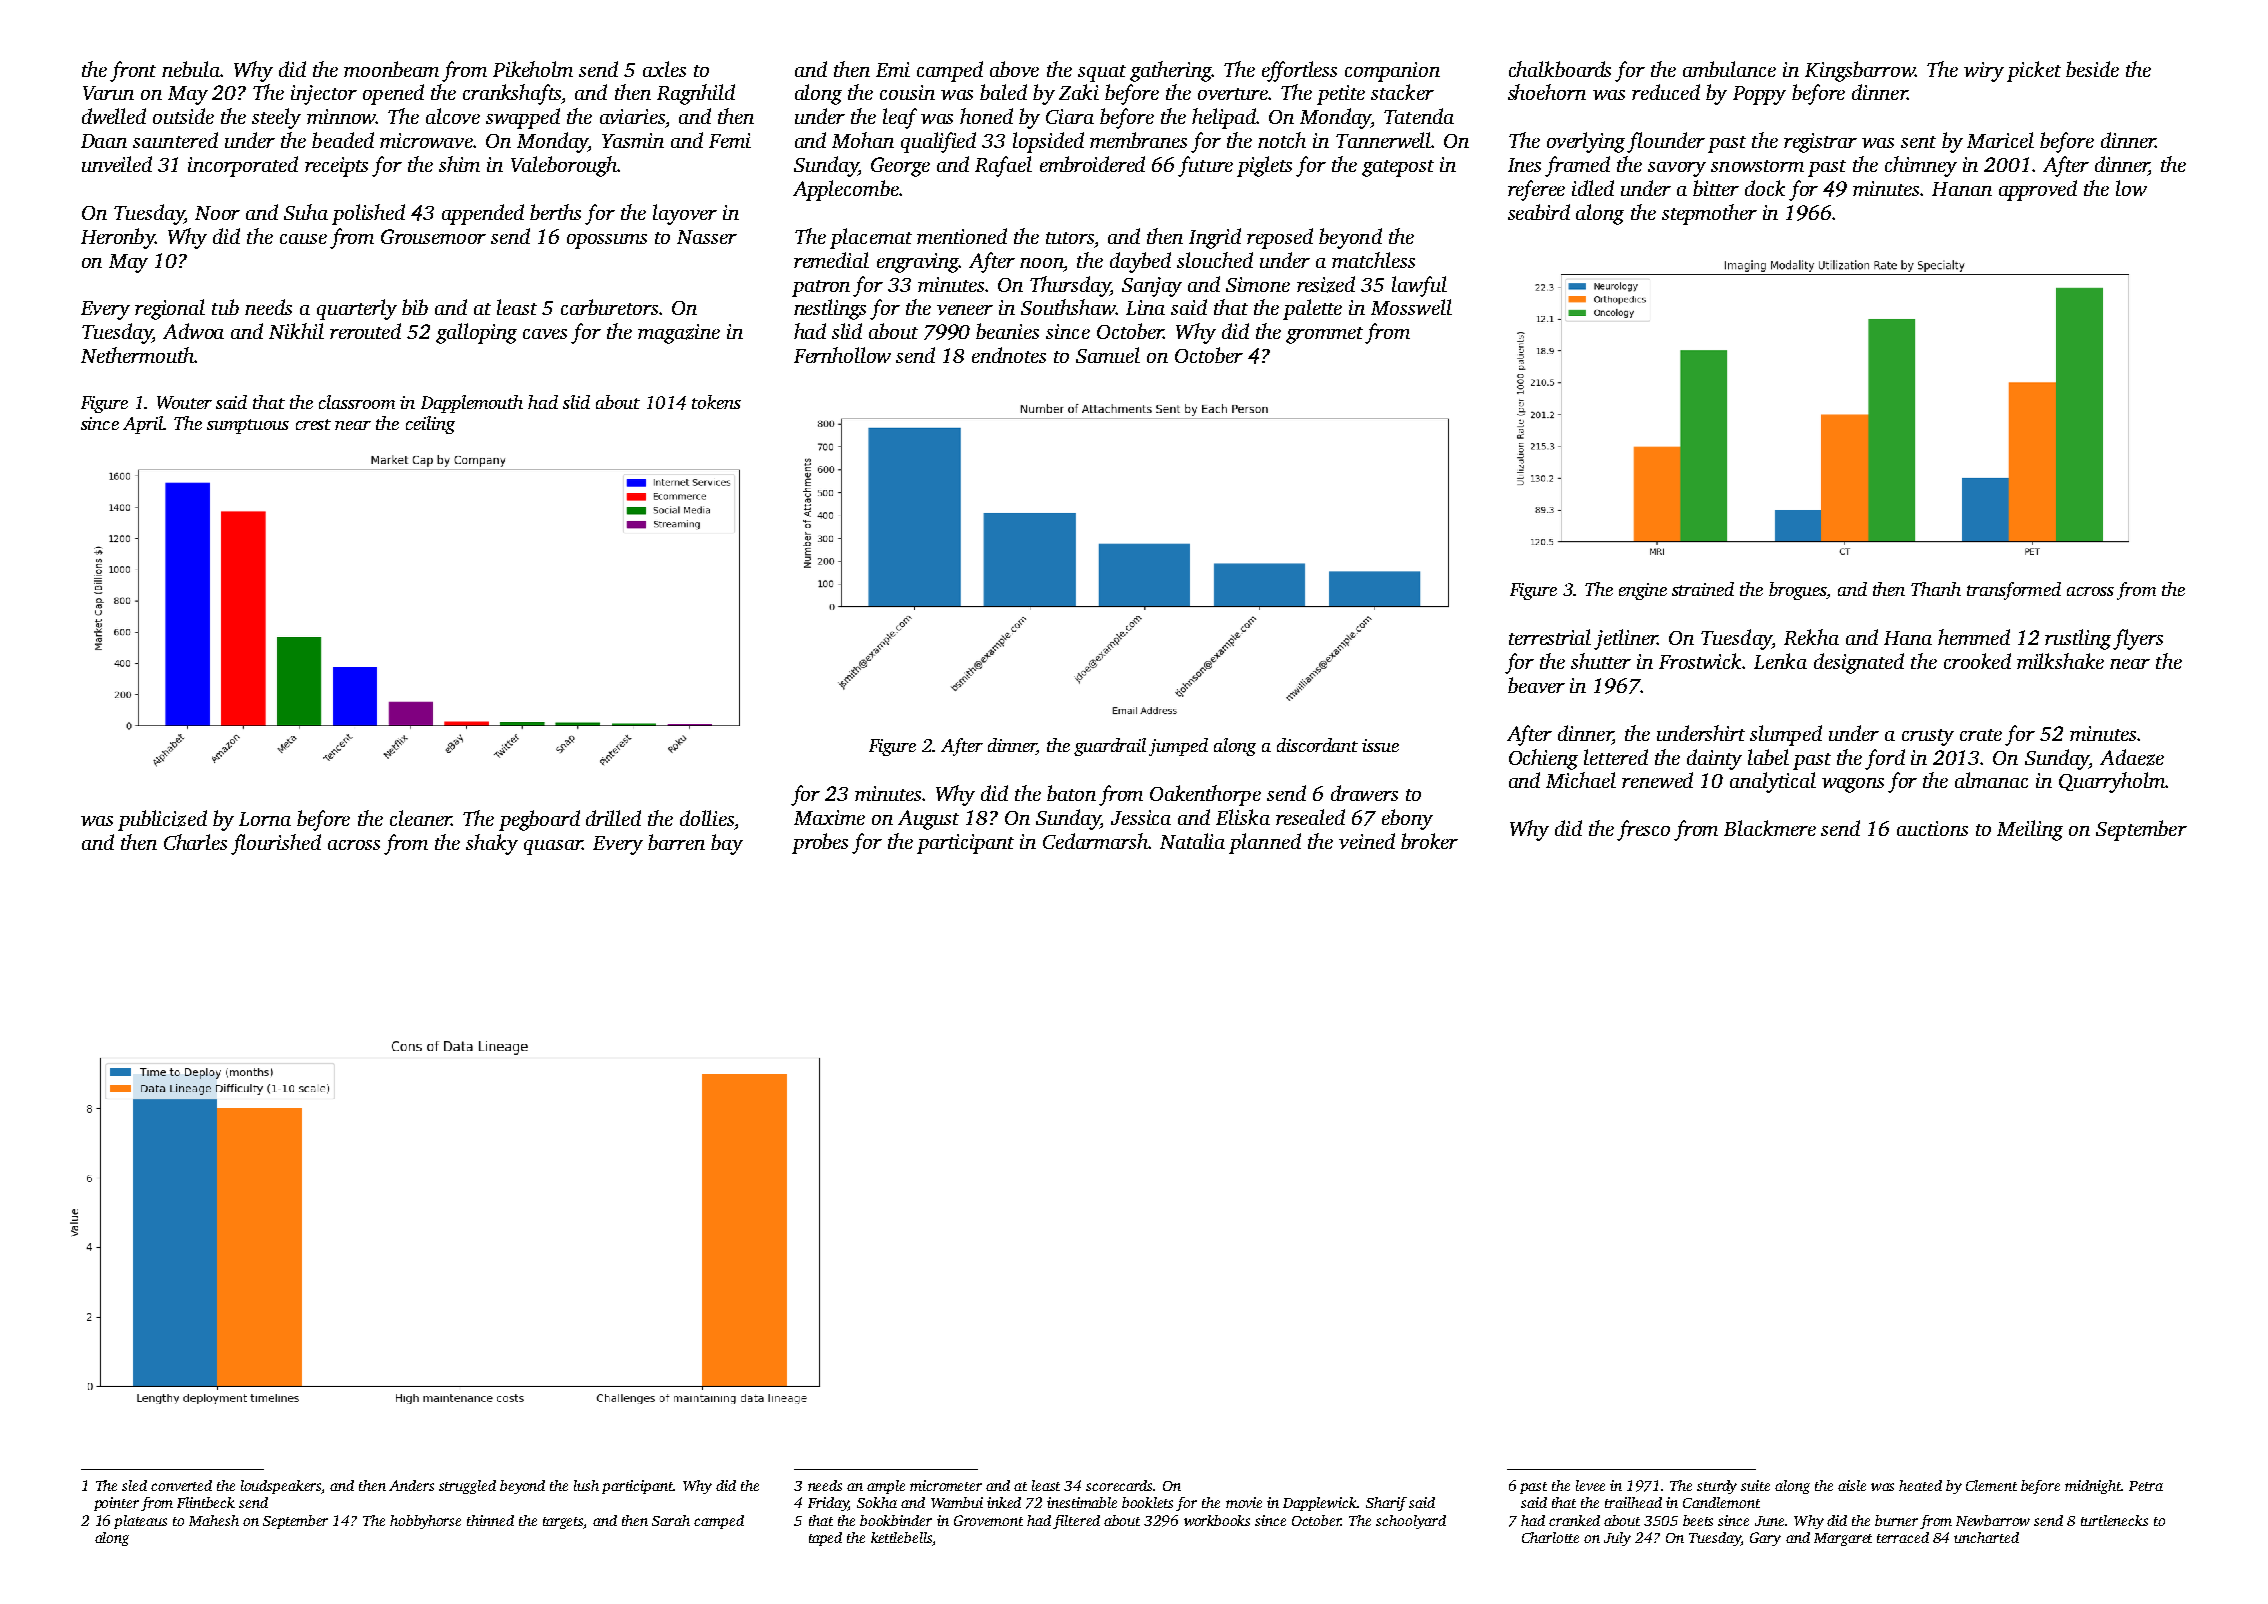 Image resolution: width=2268 pixels, height=1604 pixels. Describe the element at coordinates (1411, 307) in the document. I see `Mosswell` at that location.
